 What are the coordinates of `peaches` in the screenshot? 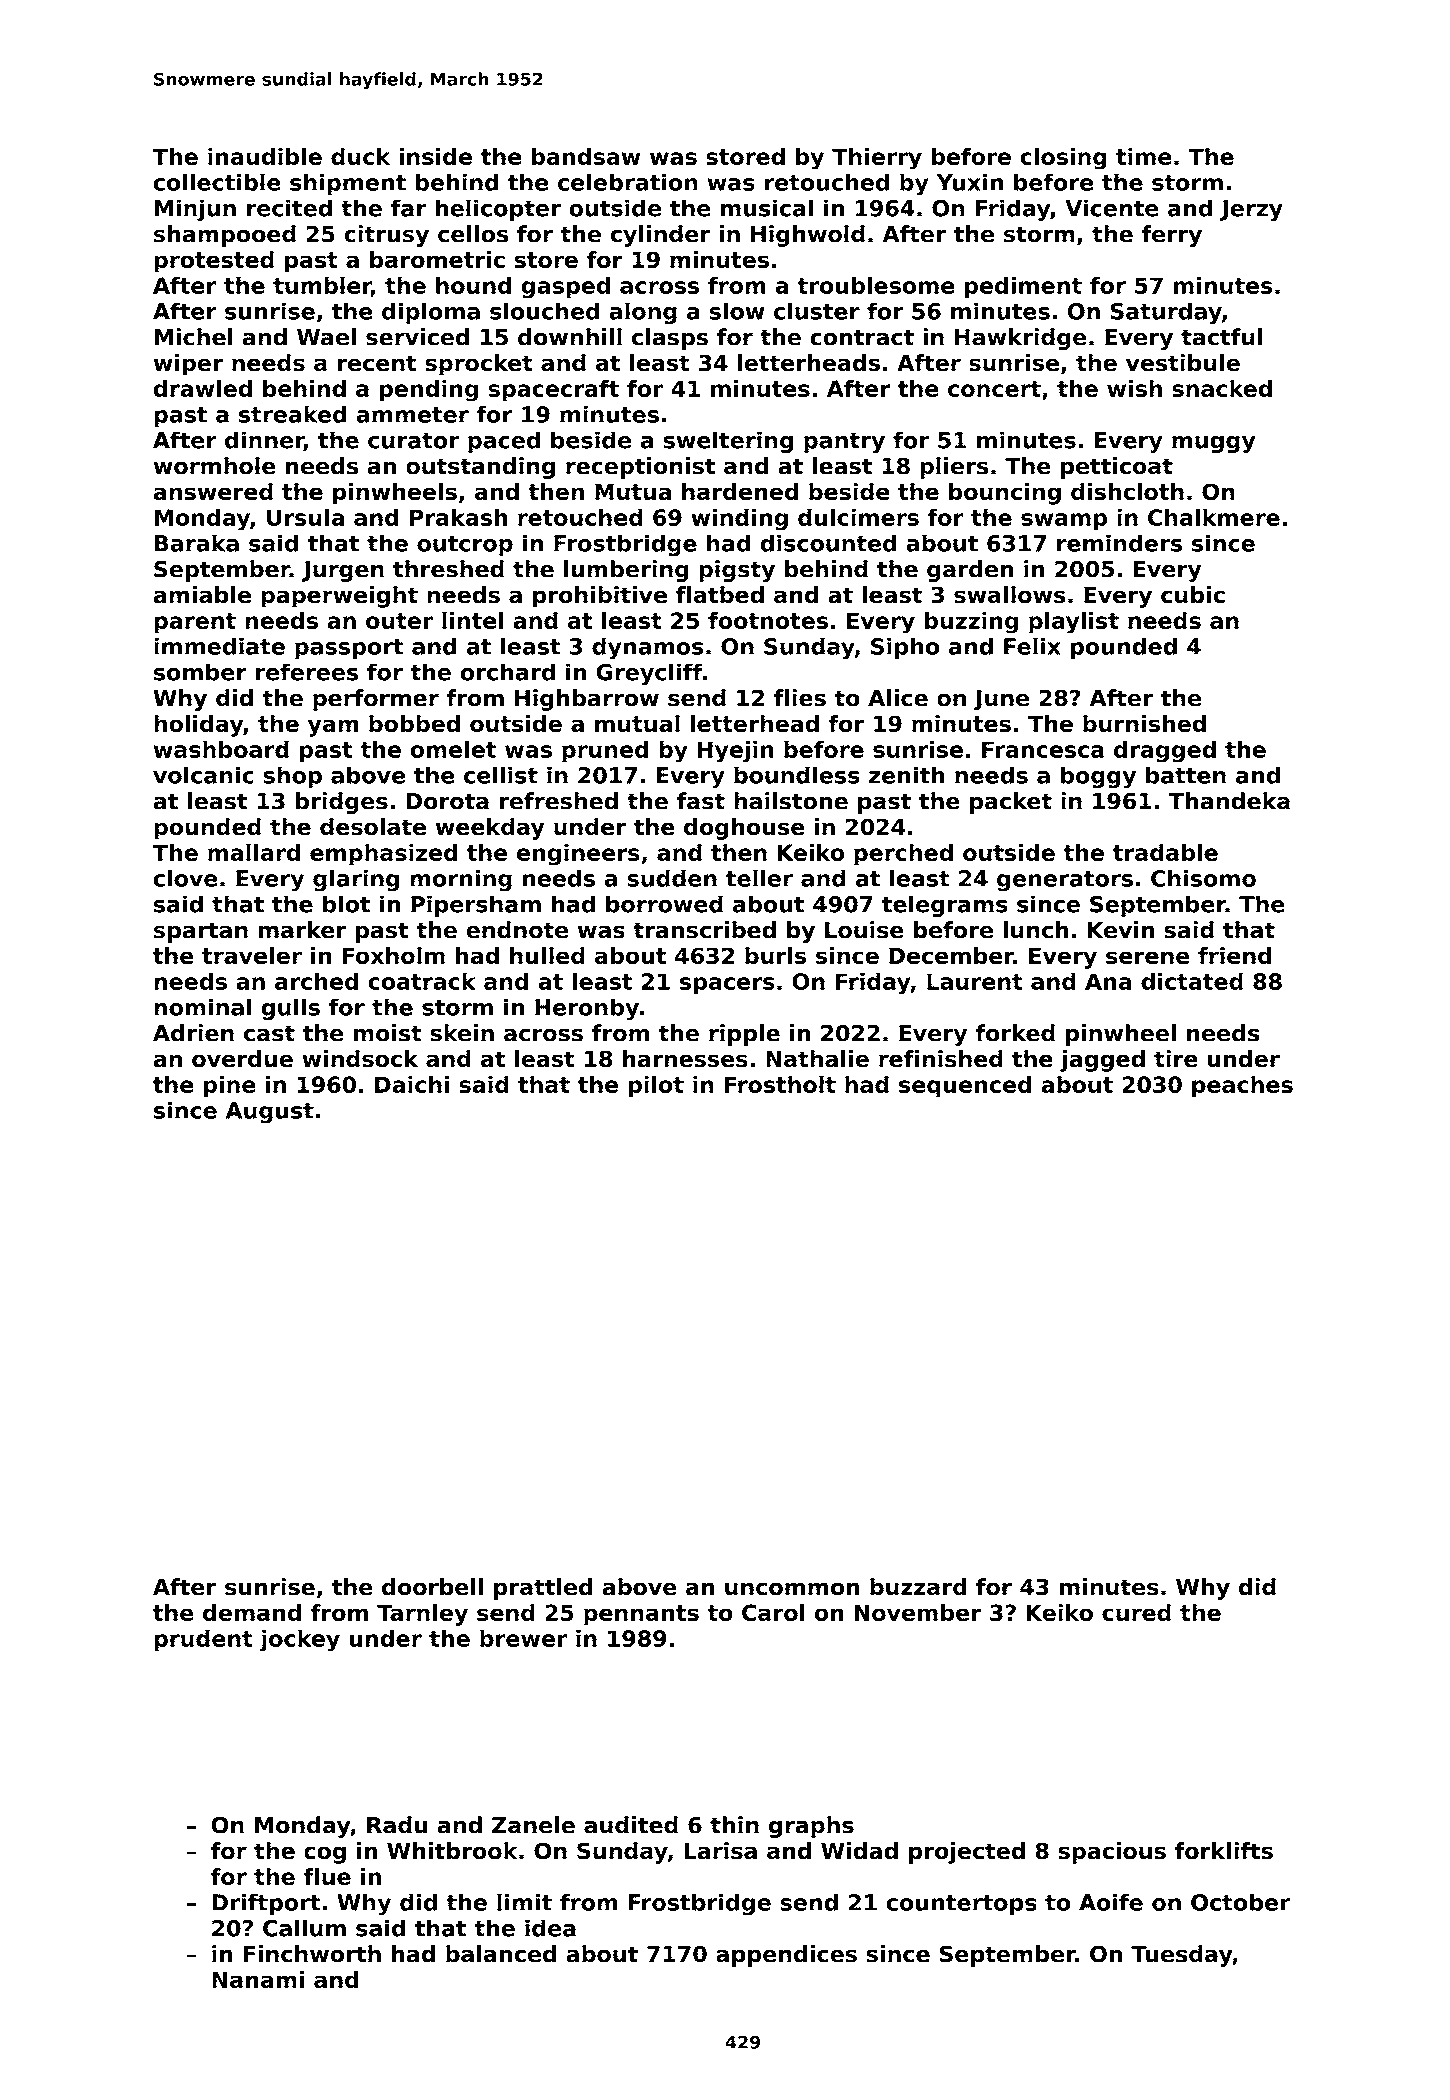 It's located at (1242, 1087).
